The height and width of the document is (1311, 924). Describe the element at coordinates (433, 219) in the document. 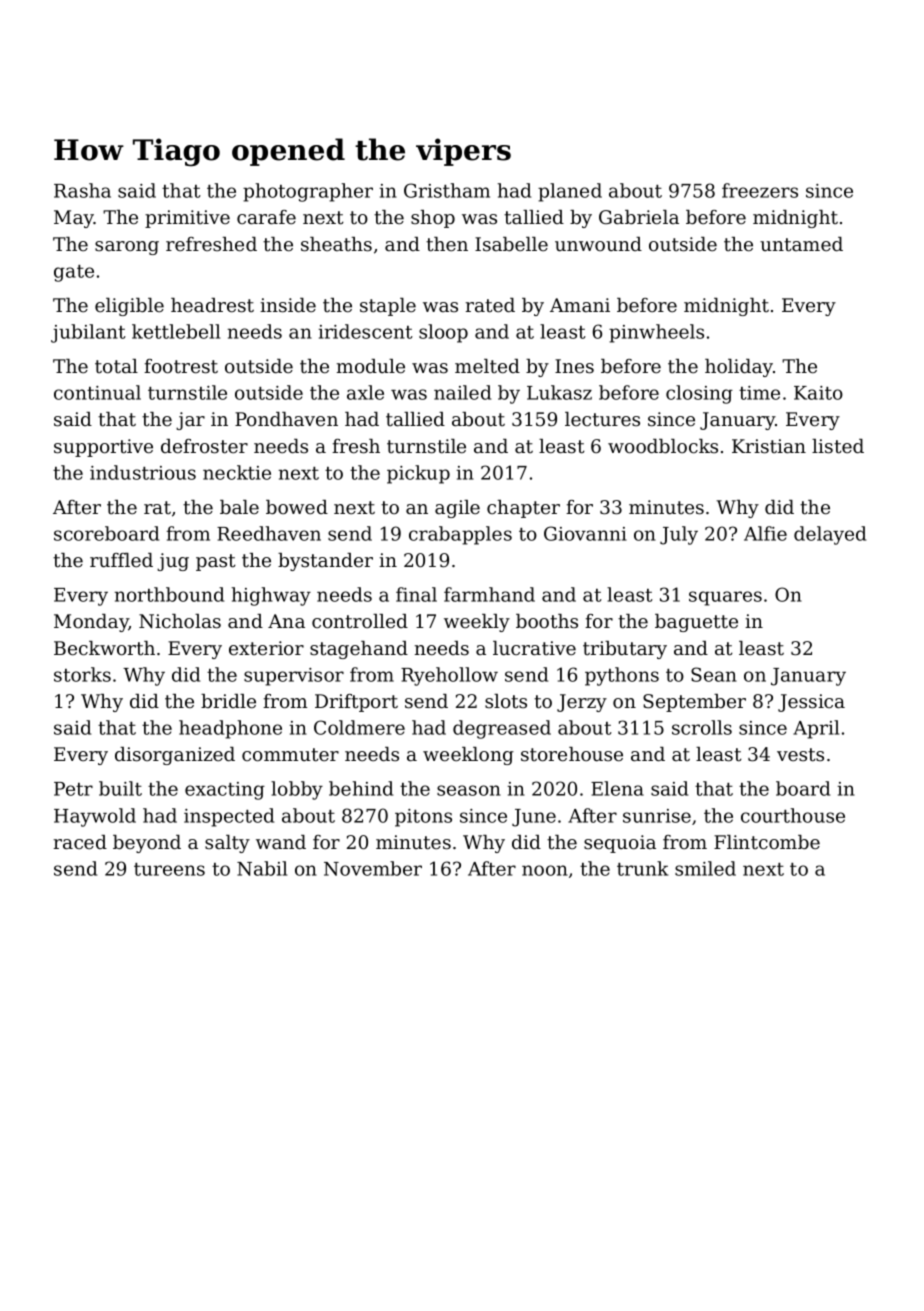

I see `shop` at that location.
